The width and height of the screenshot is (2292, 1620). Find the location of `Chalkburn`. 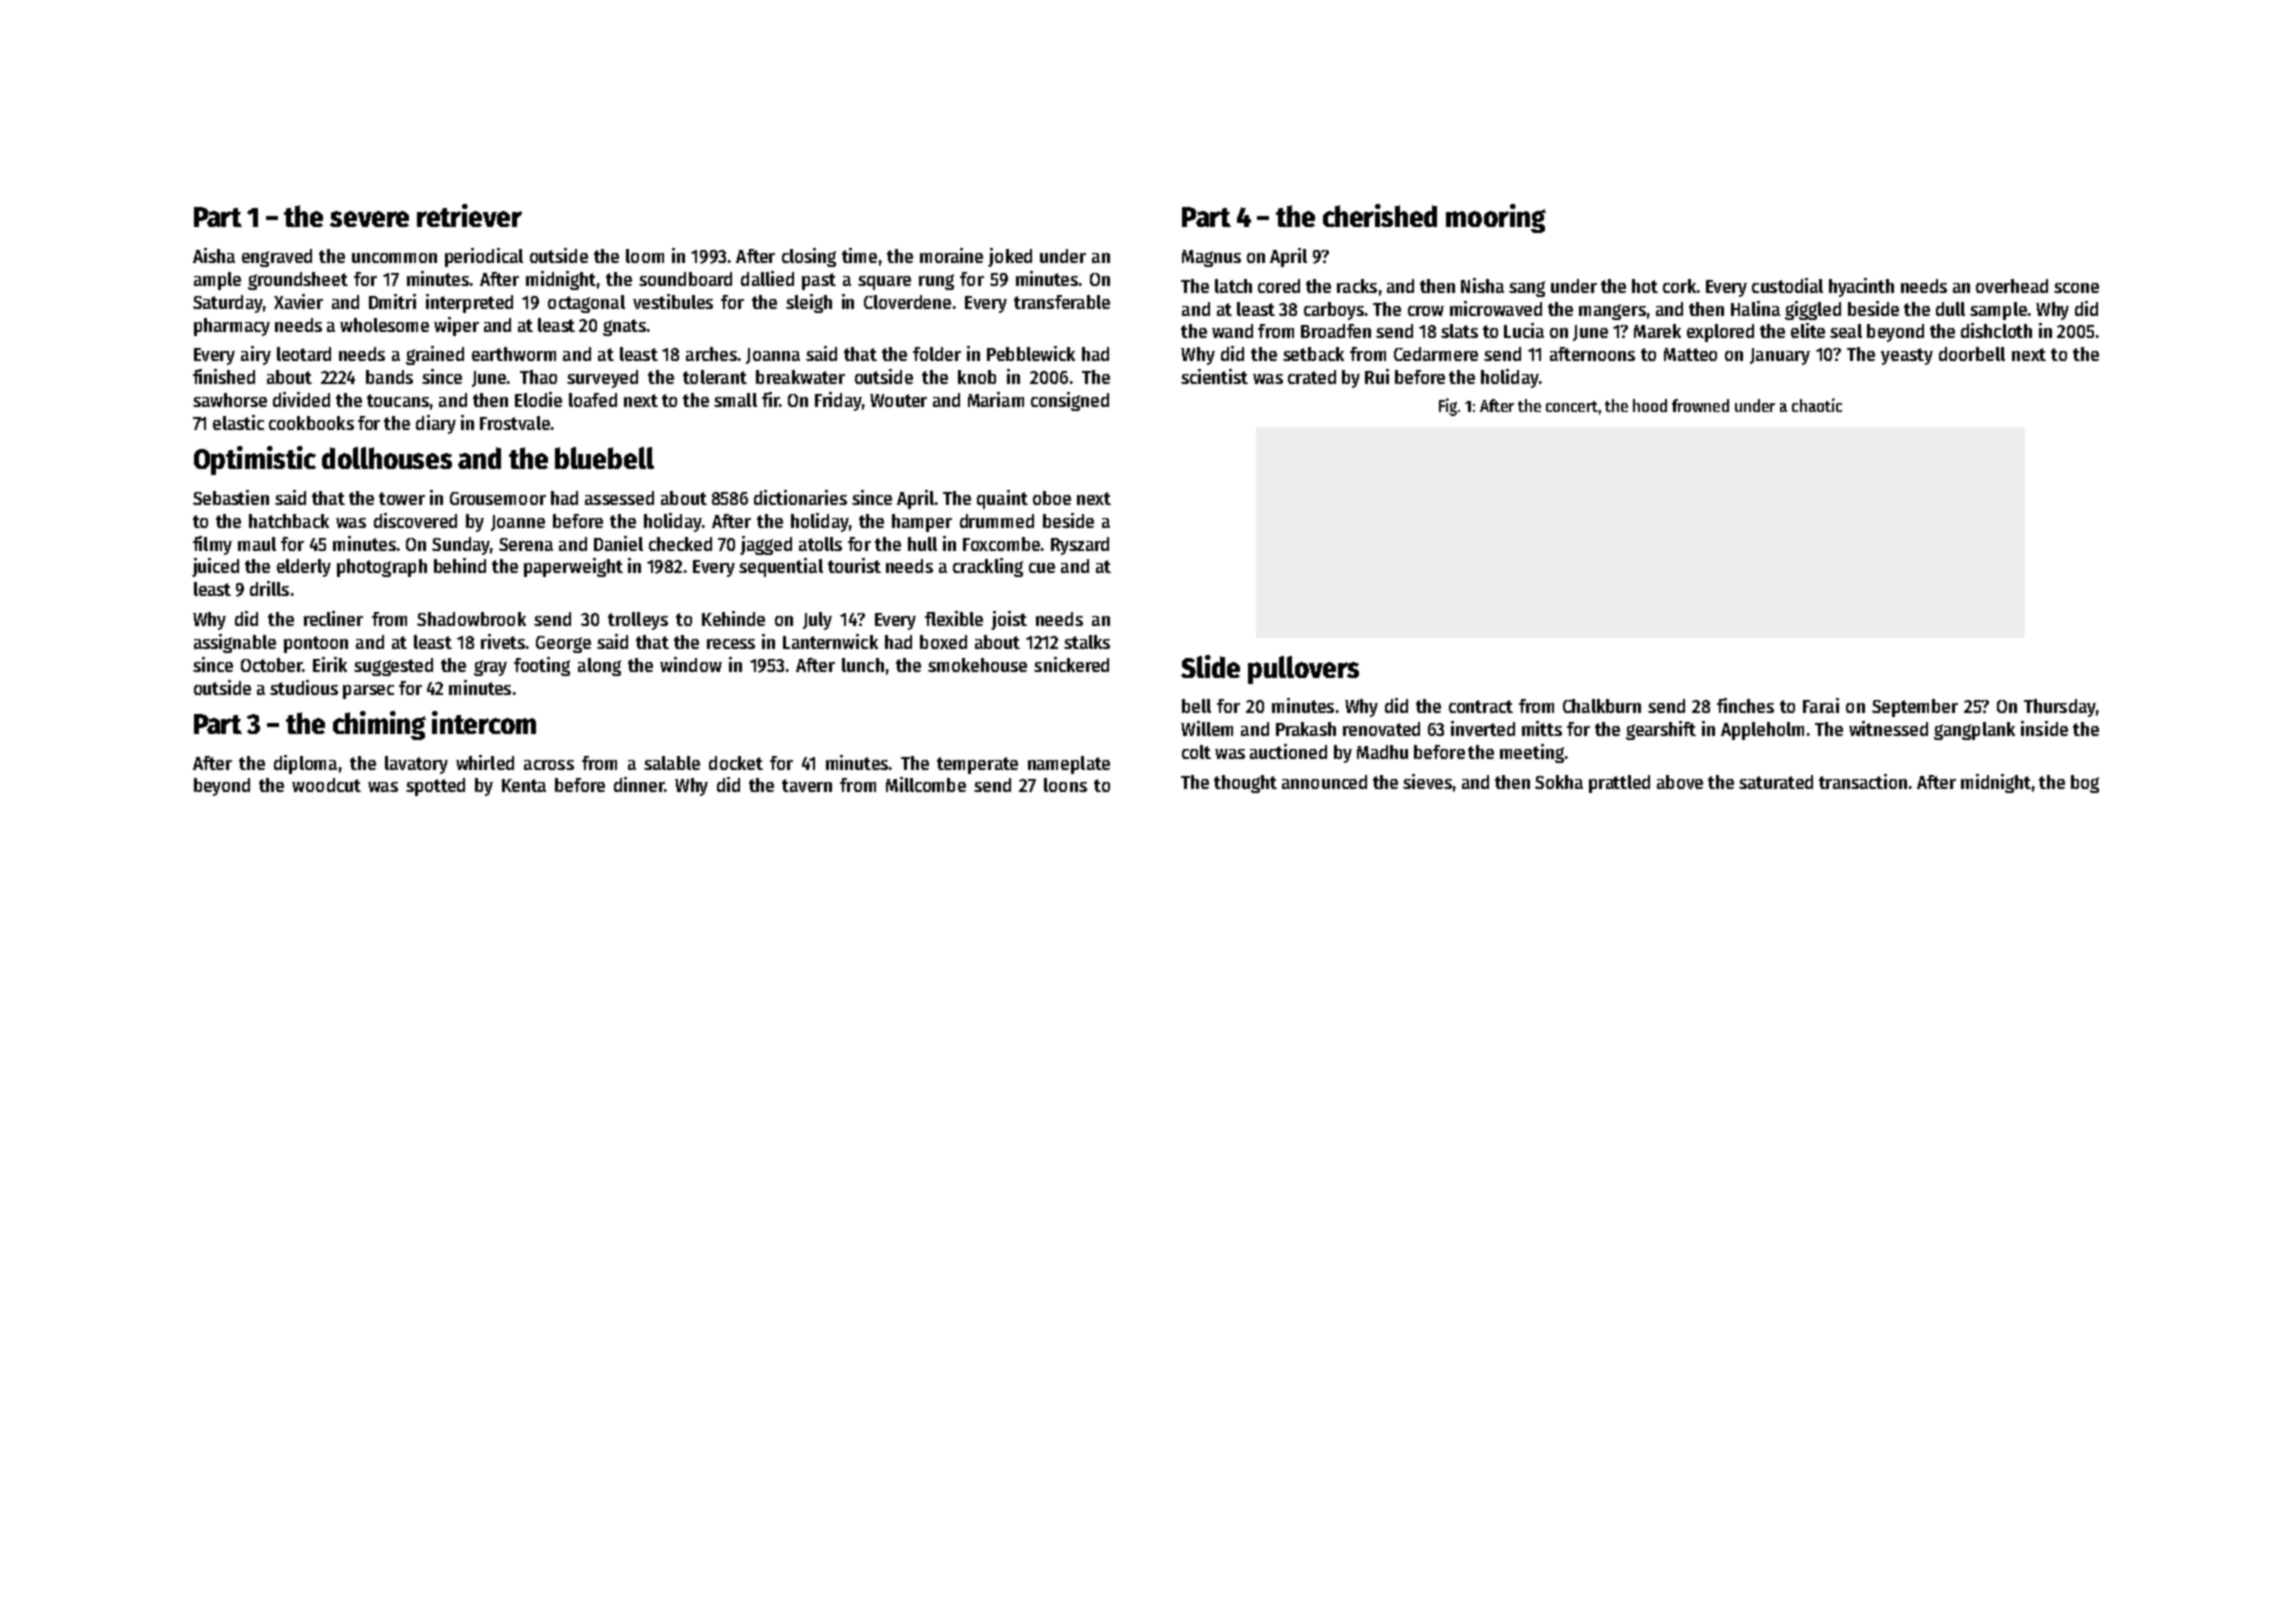

Chalkburn is located at coordinates (1602, 706).
